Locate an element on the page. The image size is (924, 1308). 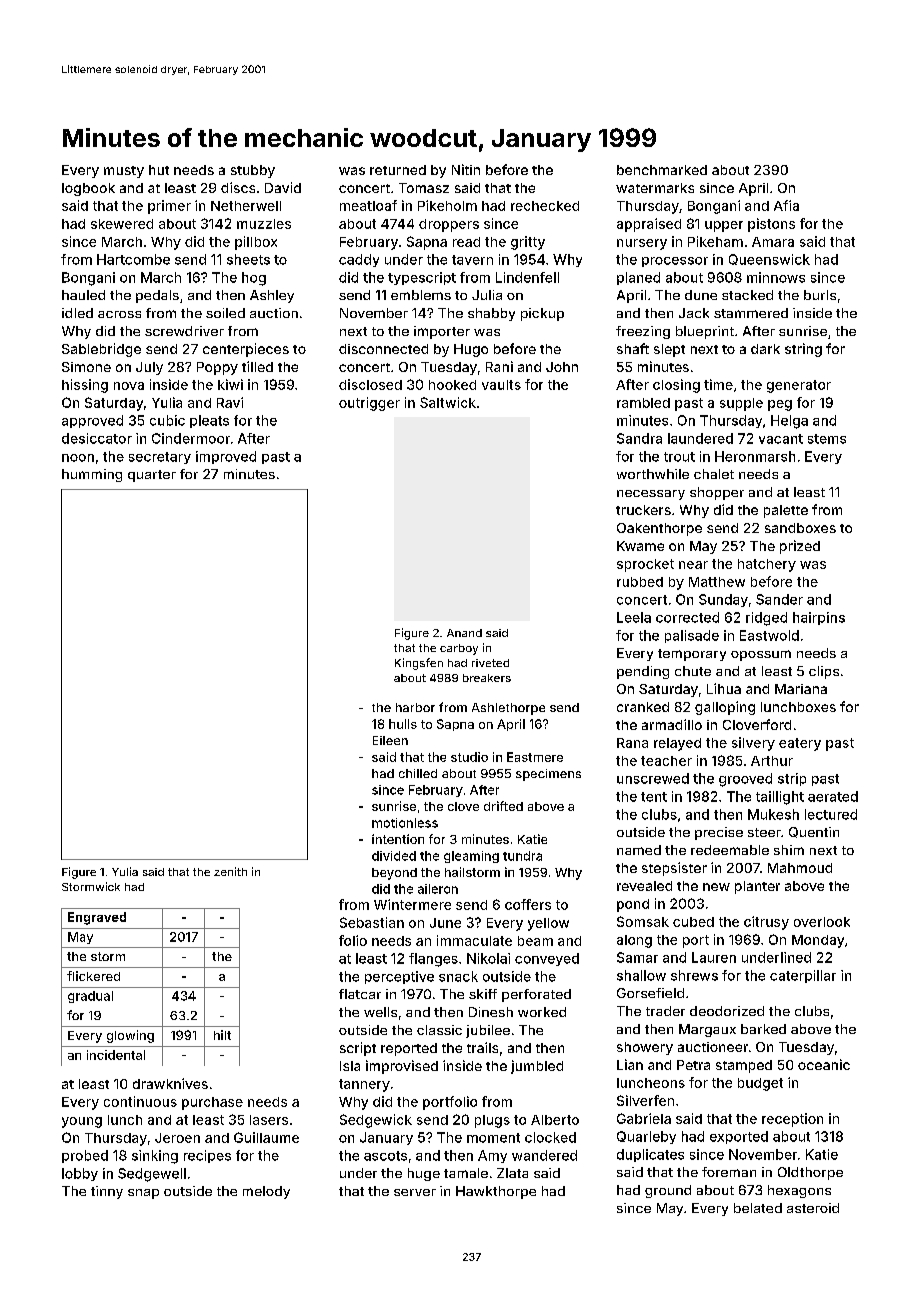
stems is located at coordinates (827, 439).
